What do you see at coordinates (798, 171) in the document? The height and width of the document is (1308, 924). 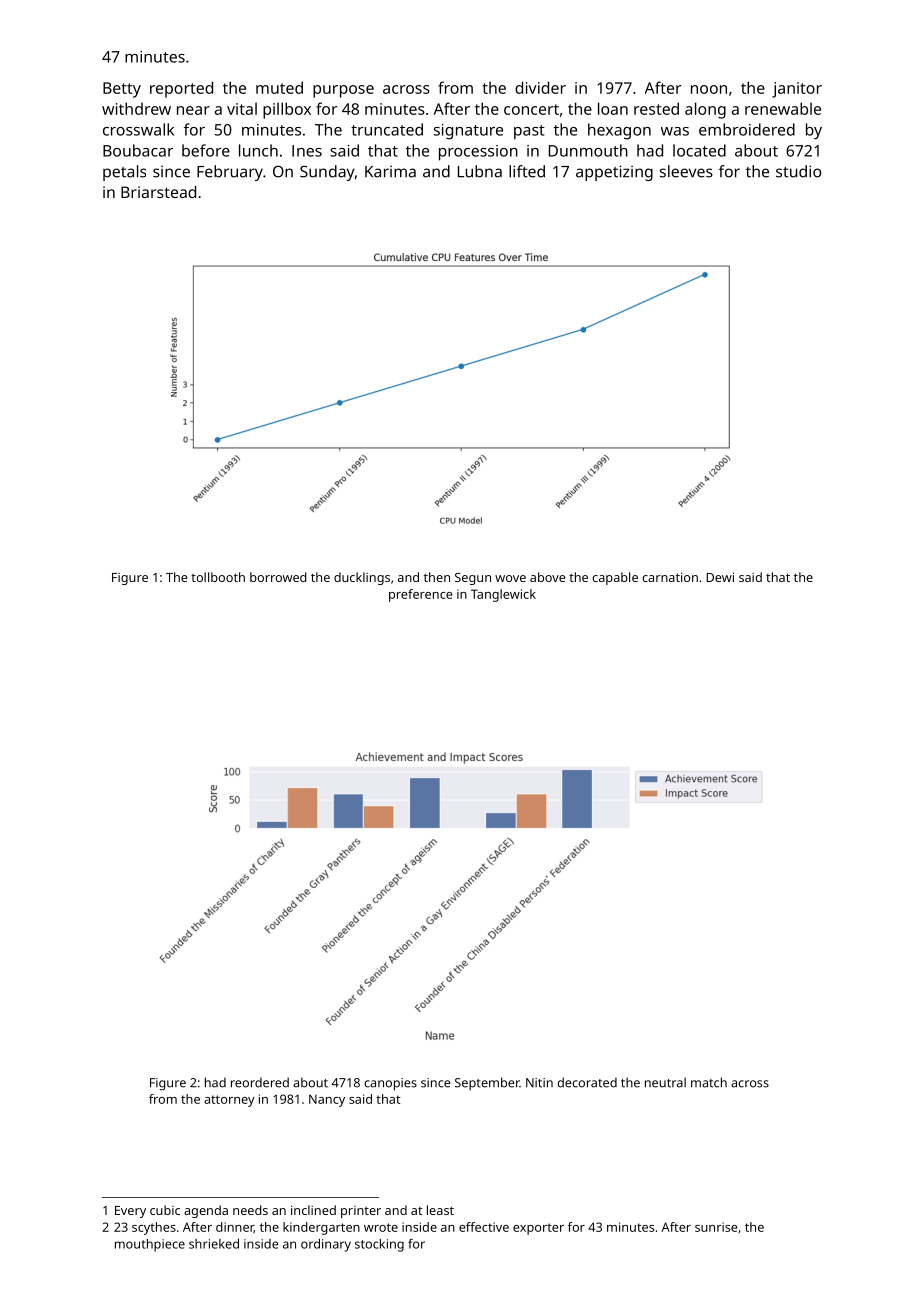 I see `studio` at bounding box center [798, 171].
